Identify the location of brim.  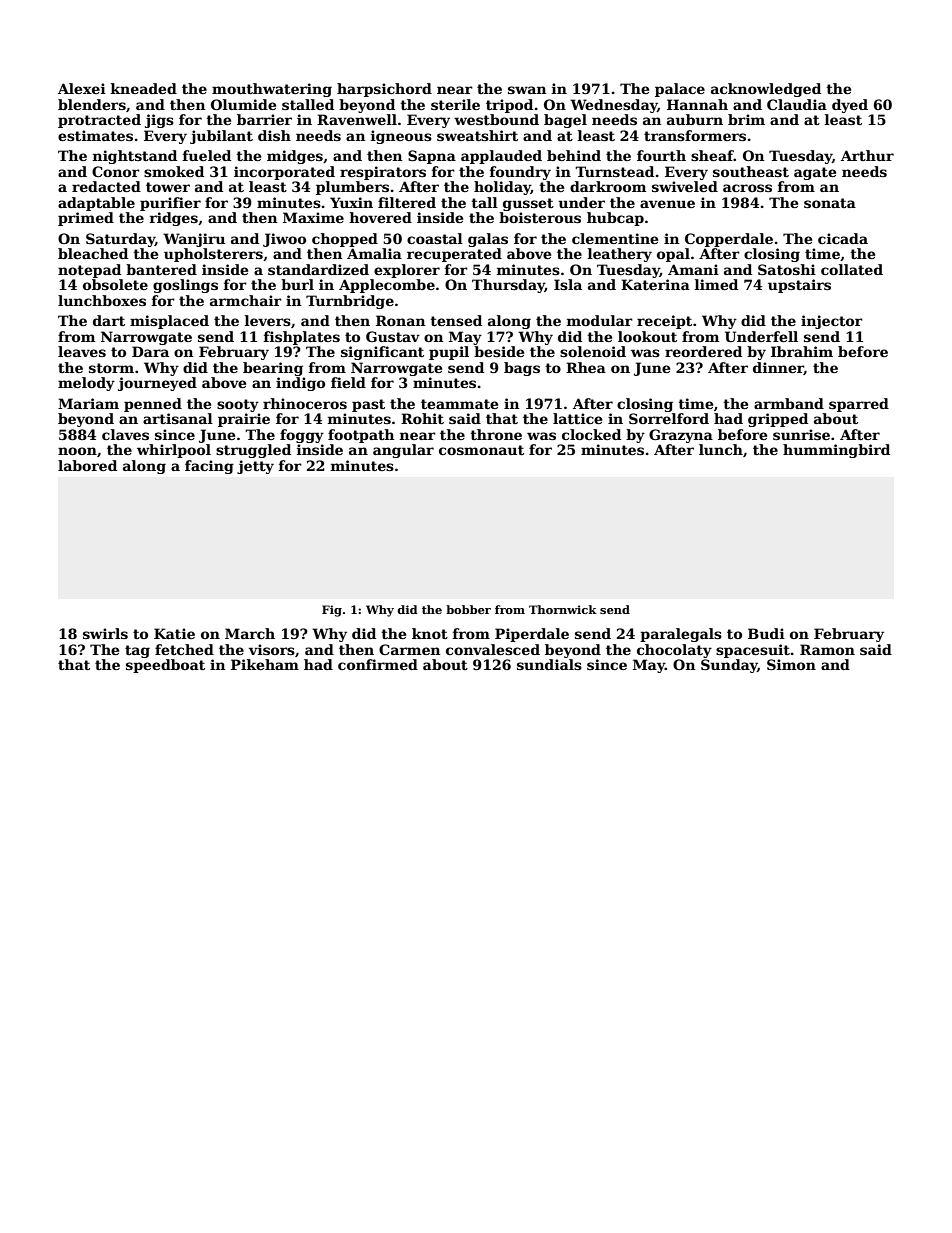
(746, 119).
